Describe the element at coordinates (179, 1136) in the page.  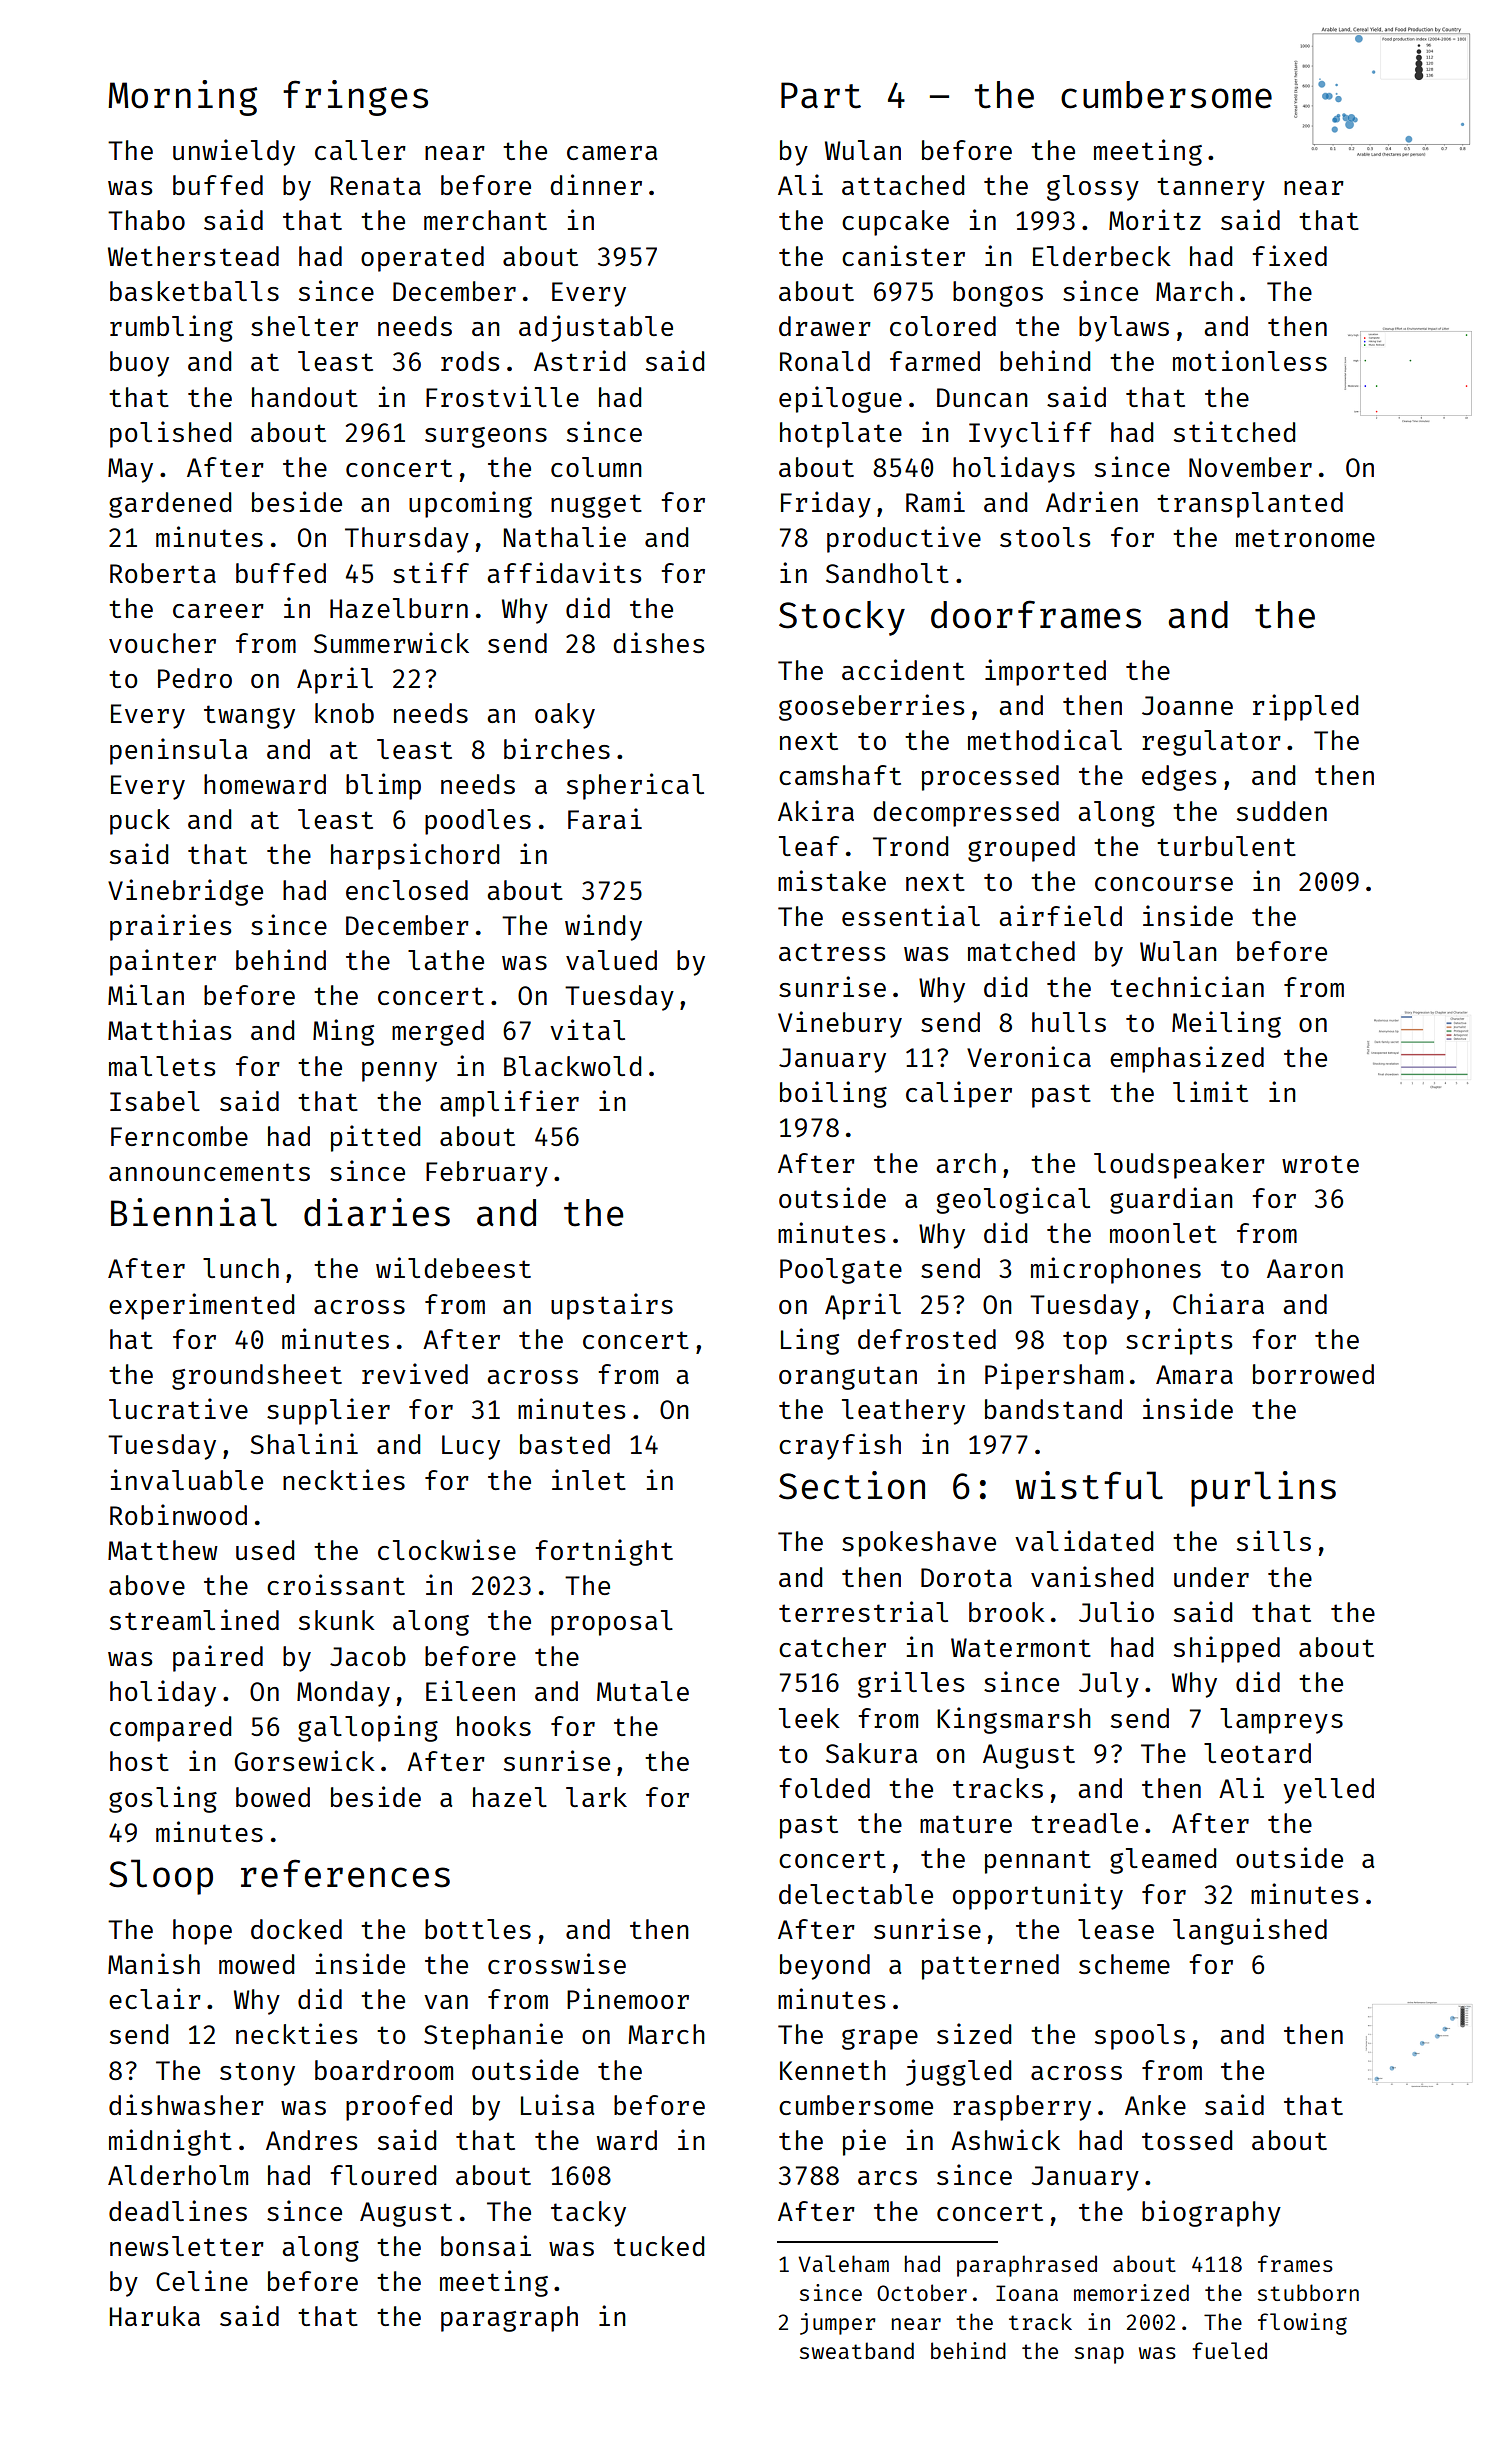
I see `Ferncombe` at that location.
